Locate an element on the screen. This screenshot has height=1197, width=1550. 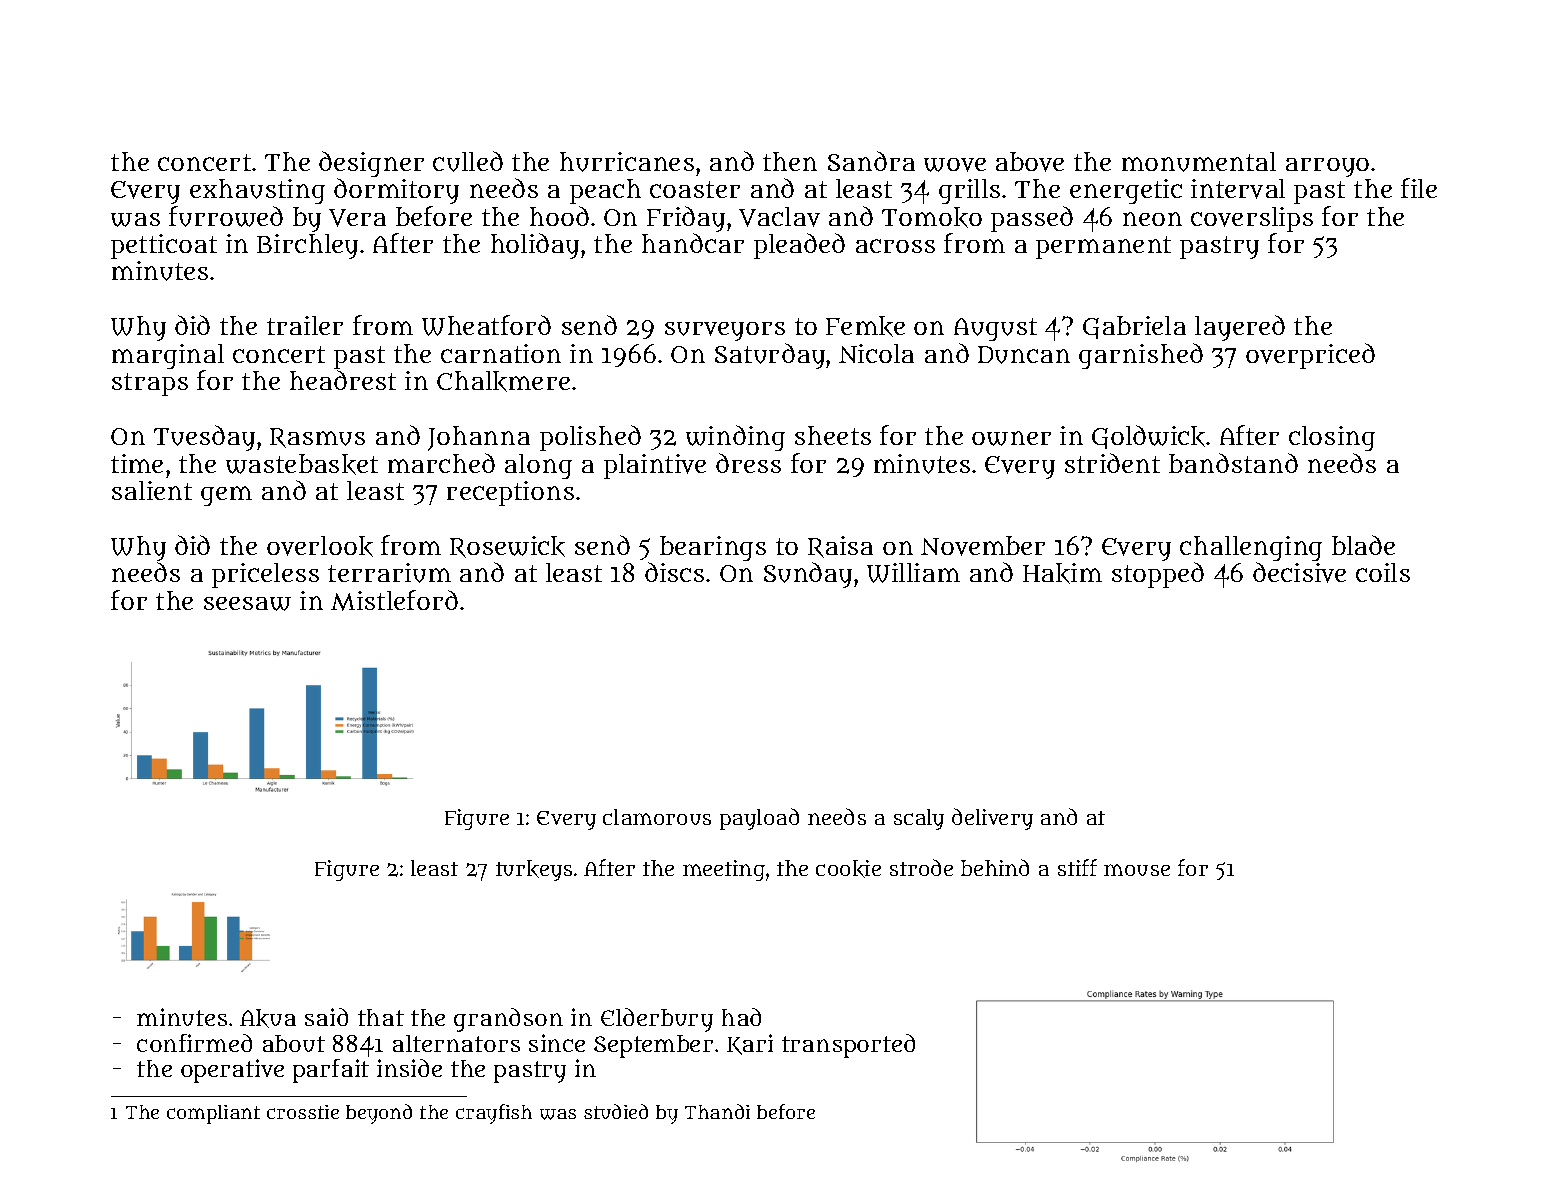
payload is located at coordinates (759, 819).
